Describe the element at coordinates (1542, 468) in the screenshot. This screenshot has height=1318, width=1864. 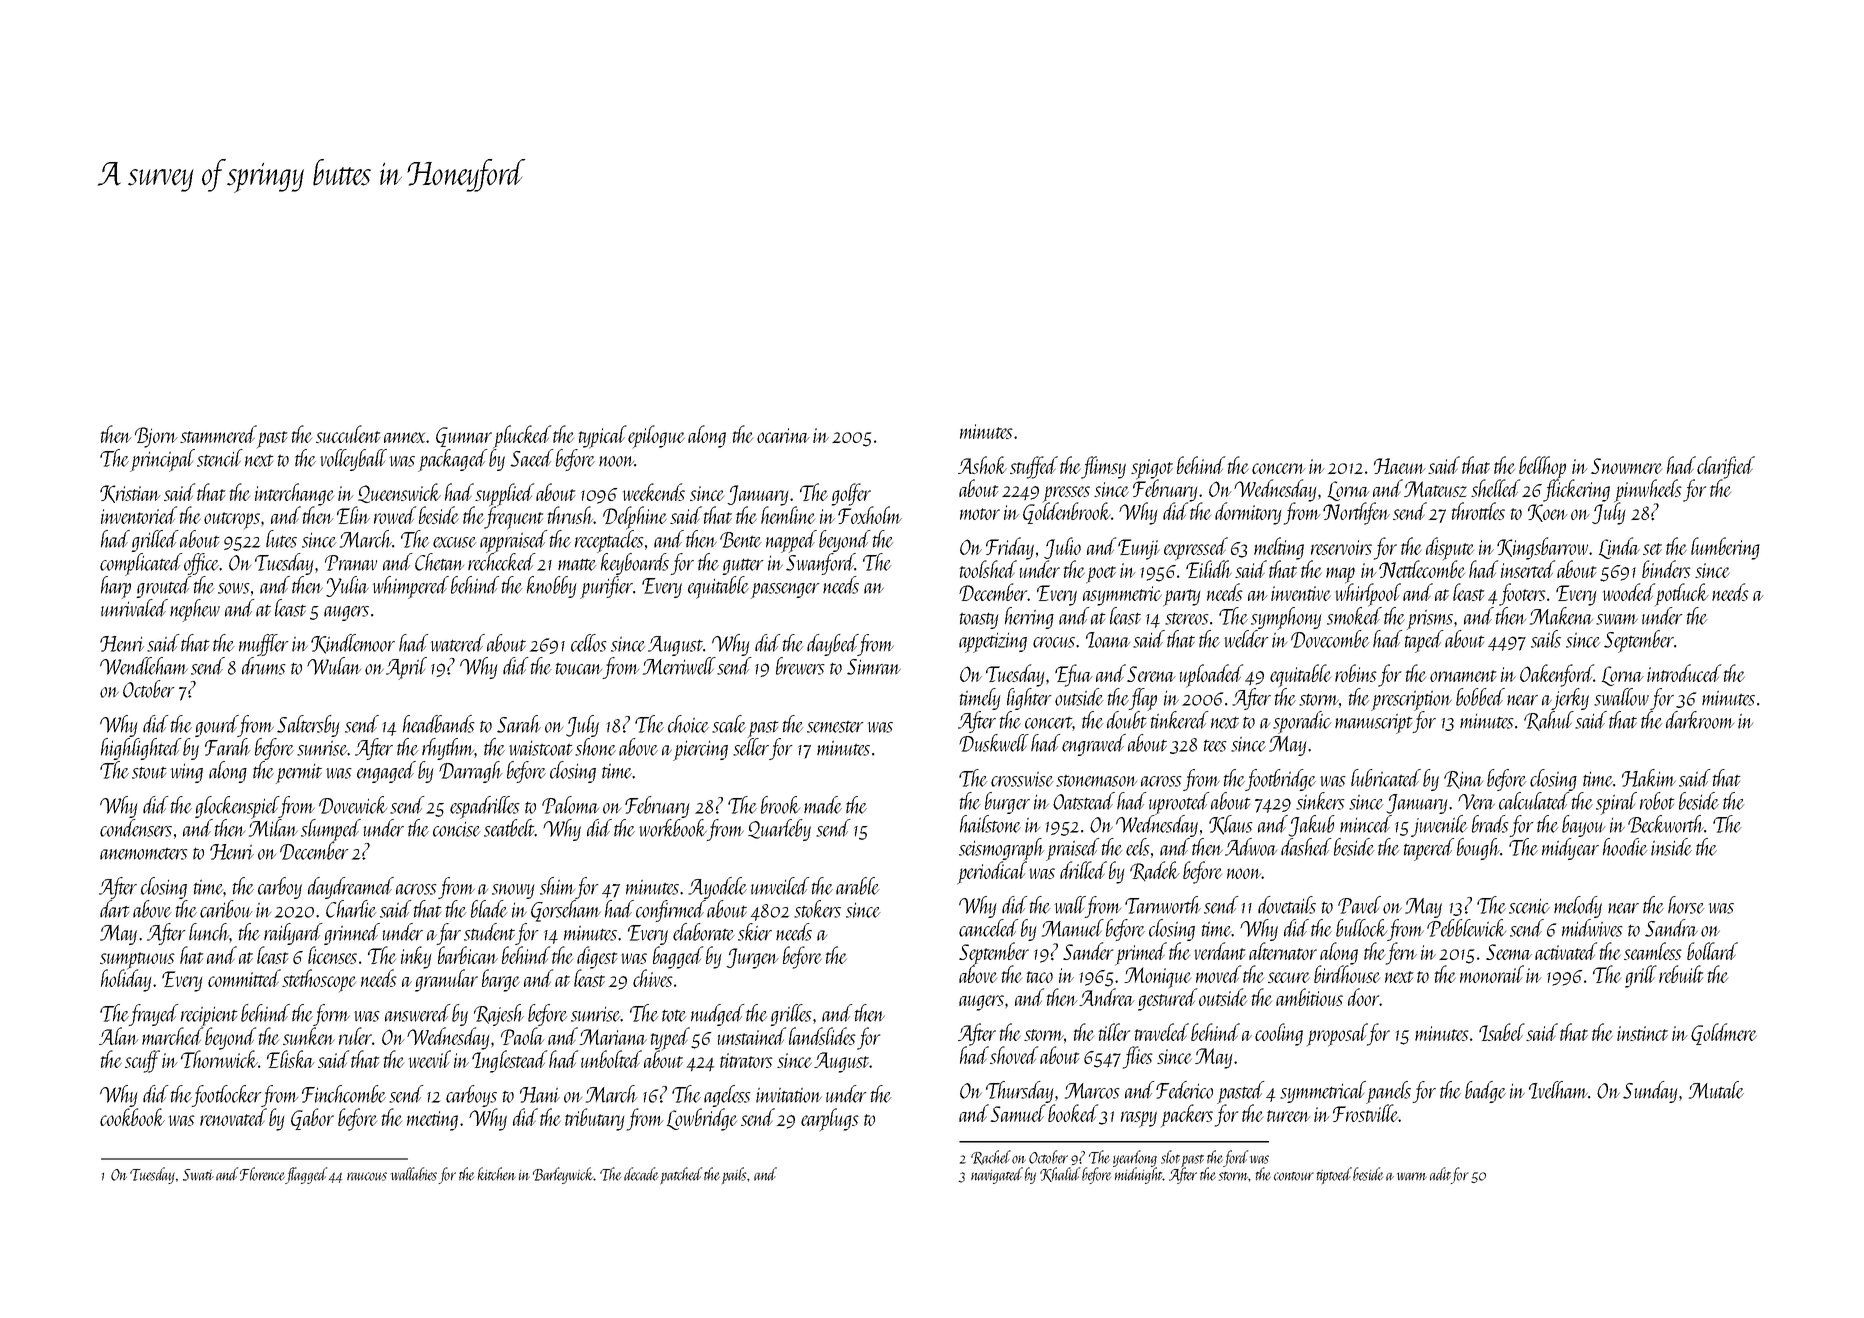
I see `bellhop` at that location.
